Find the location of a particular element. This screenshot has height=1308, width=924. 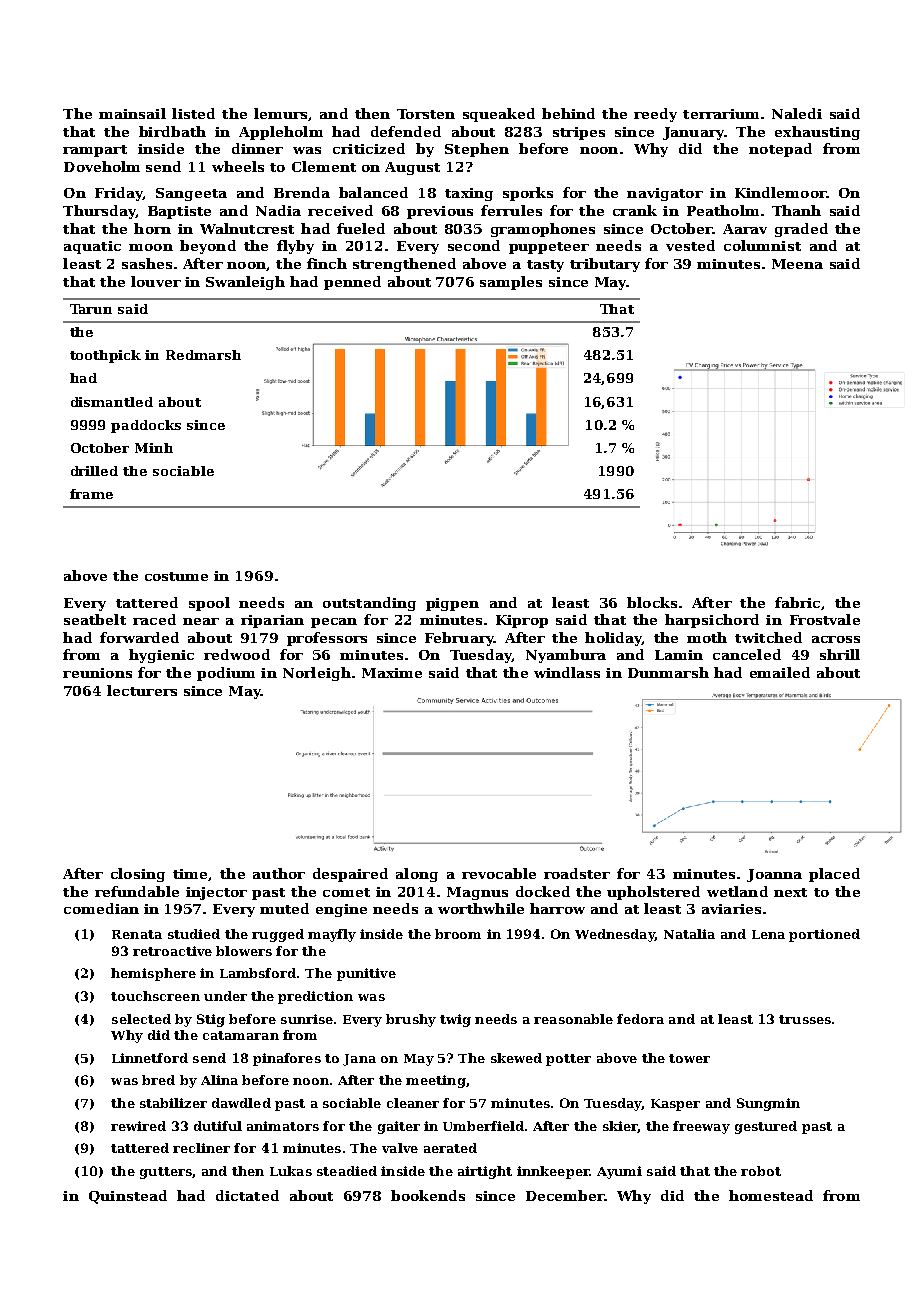

Redmarsh is located at coordinates (203, 355).
